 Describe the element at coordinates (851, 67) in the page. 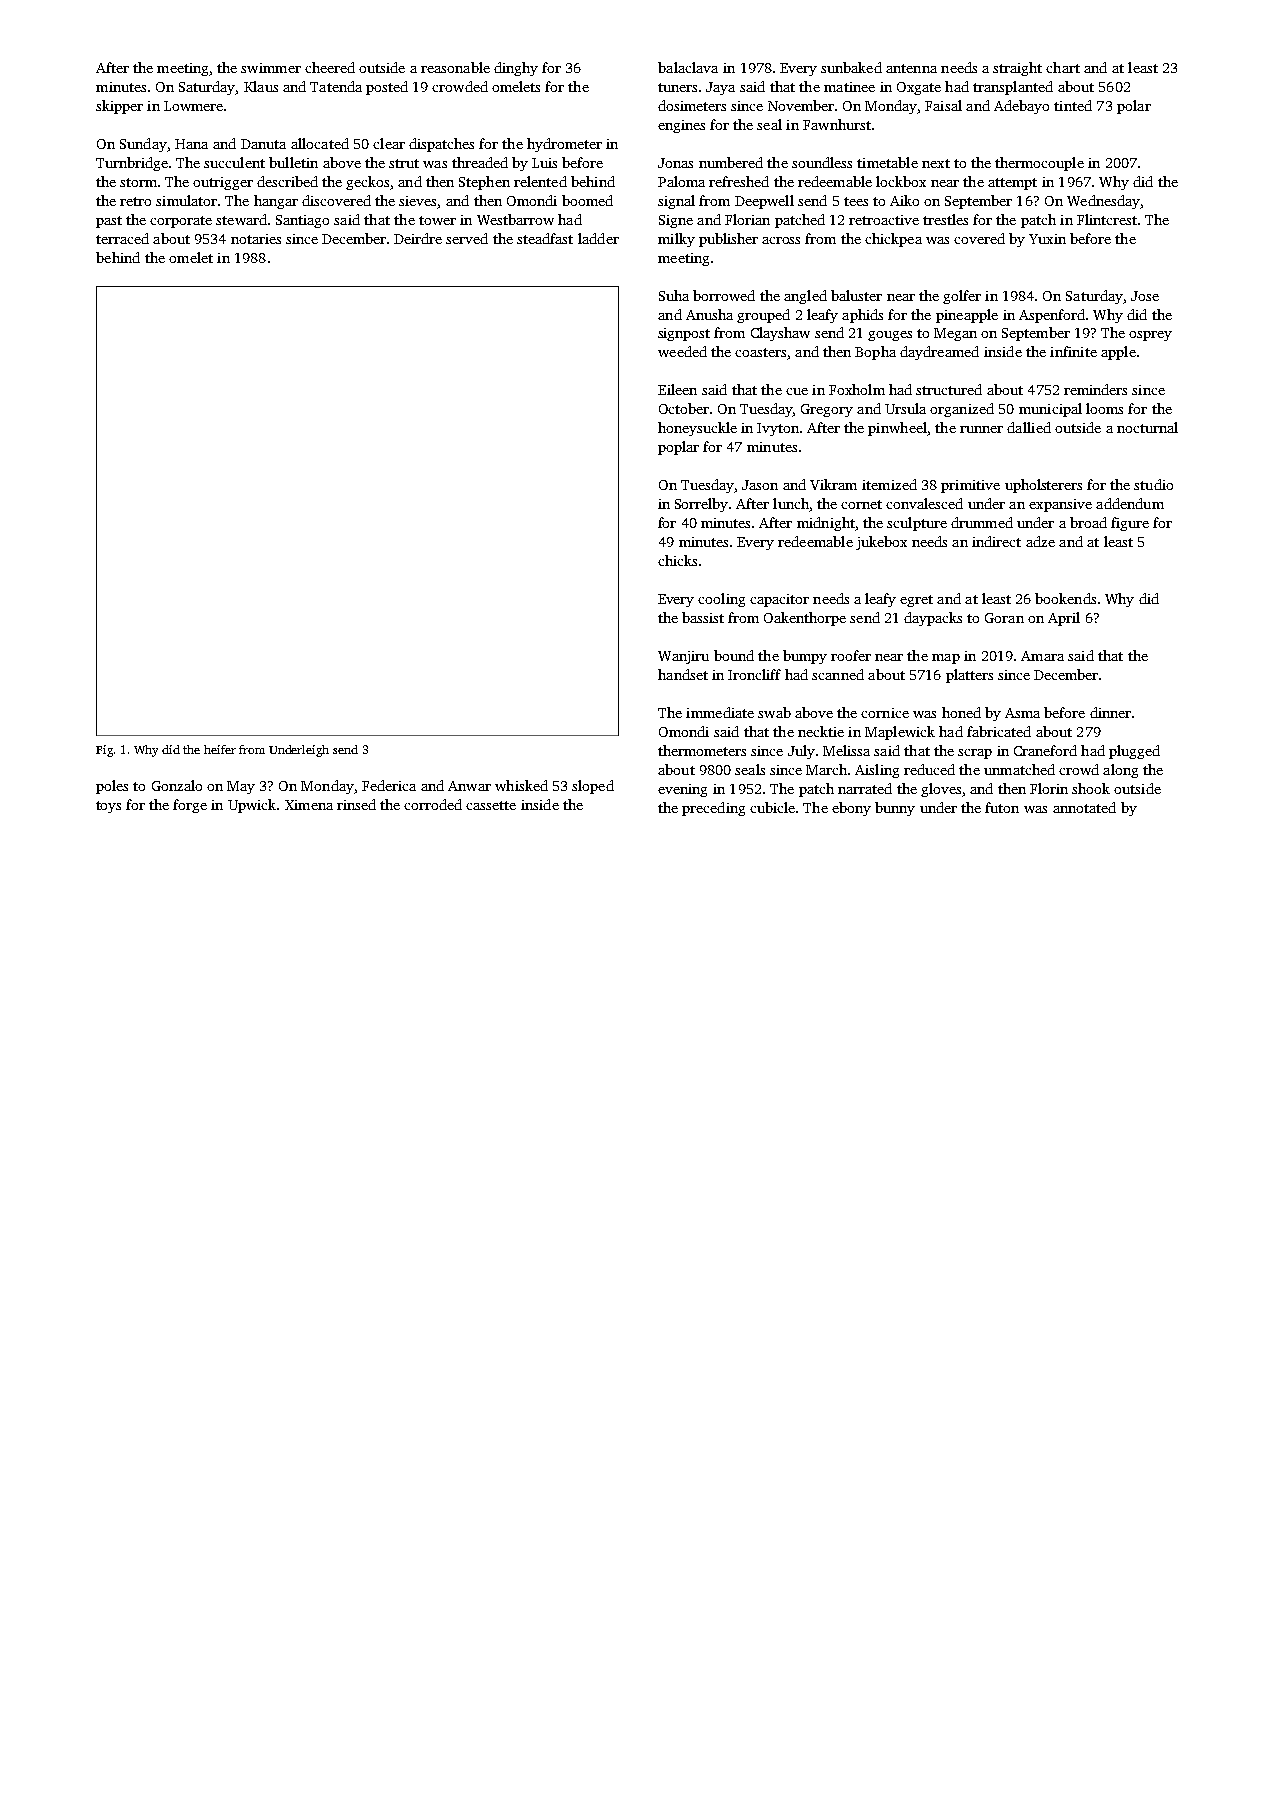

I see `sunbaked` at that location.
